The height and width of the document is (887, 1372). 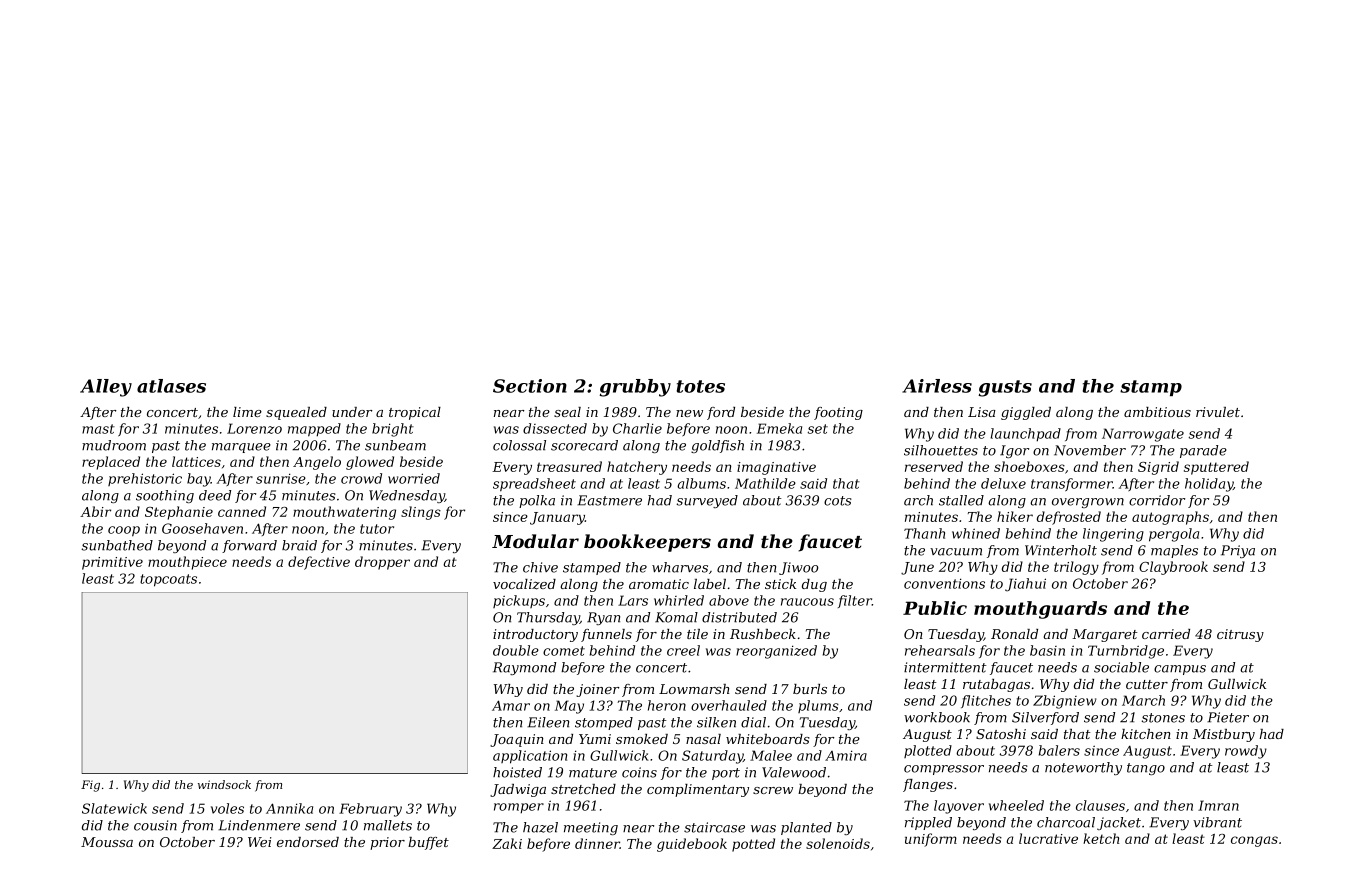 I want to click on Amar, so click(x=511, y=705).
